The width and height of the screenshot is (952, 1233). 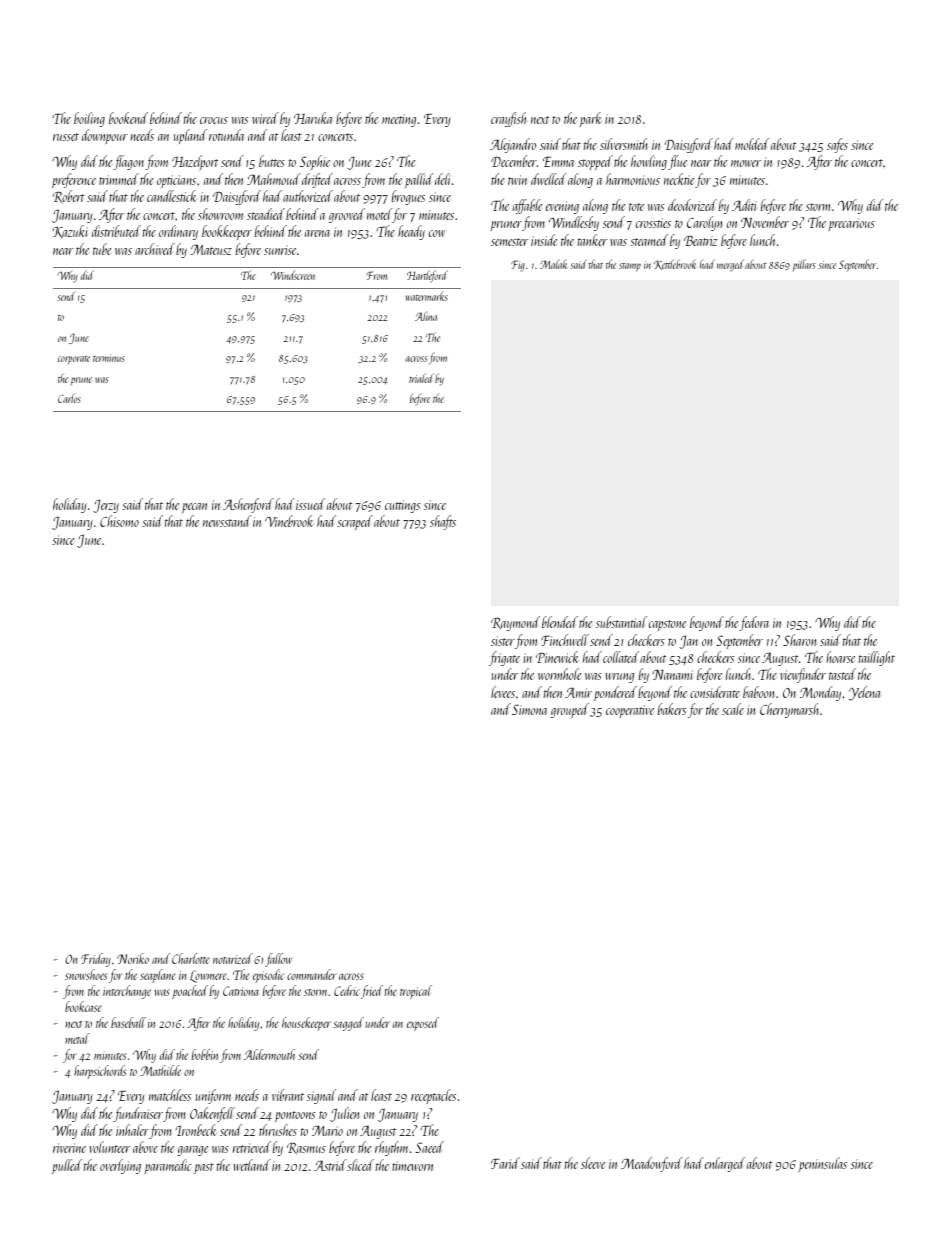 What do you see at coordinates (119, 521) in the screenshot?
I see `Chisomo` at bounding box center [119, 521].
